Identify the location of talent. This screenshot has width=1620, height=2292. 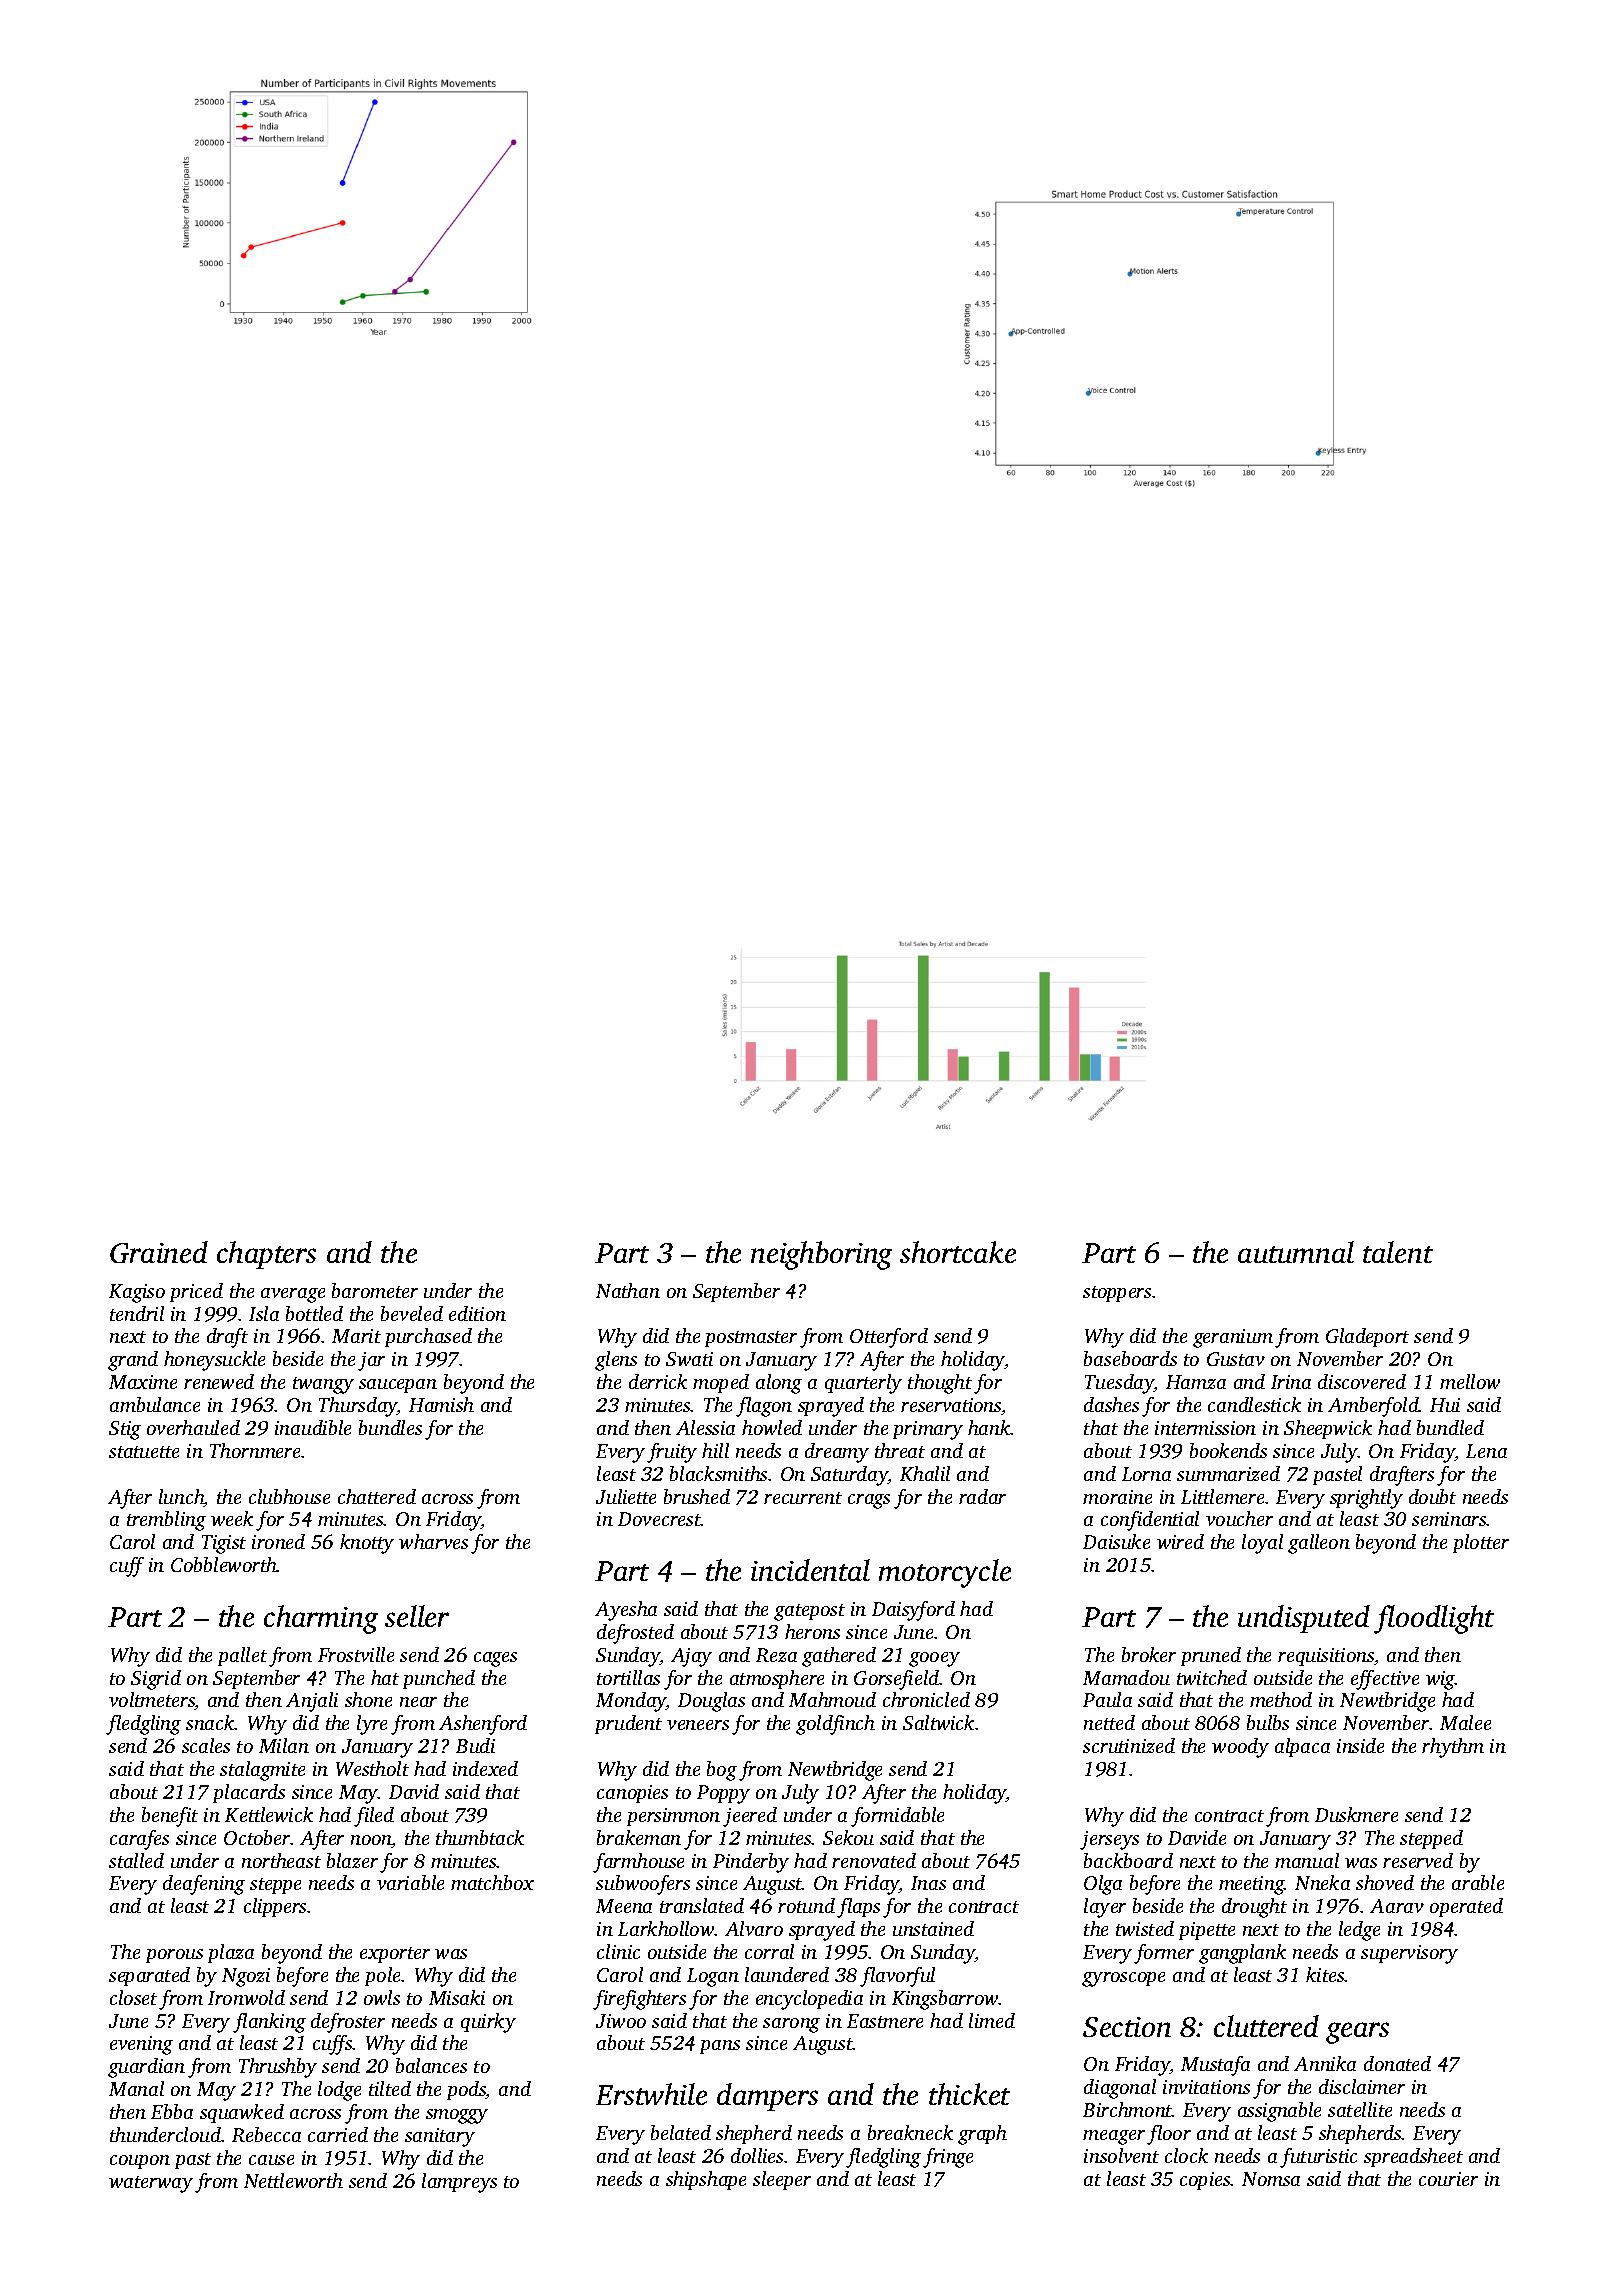
(1398, 1252).
